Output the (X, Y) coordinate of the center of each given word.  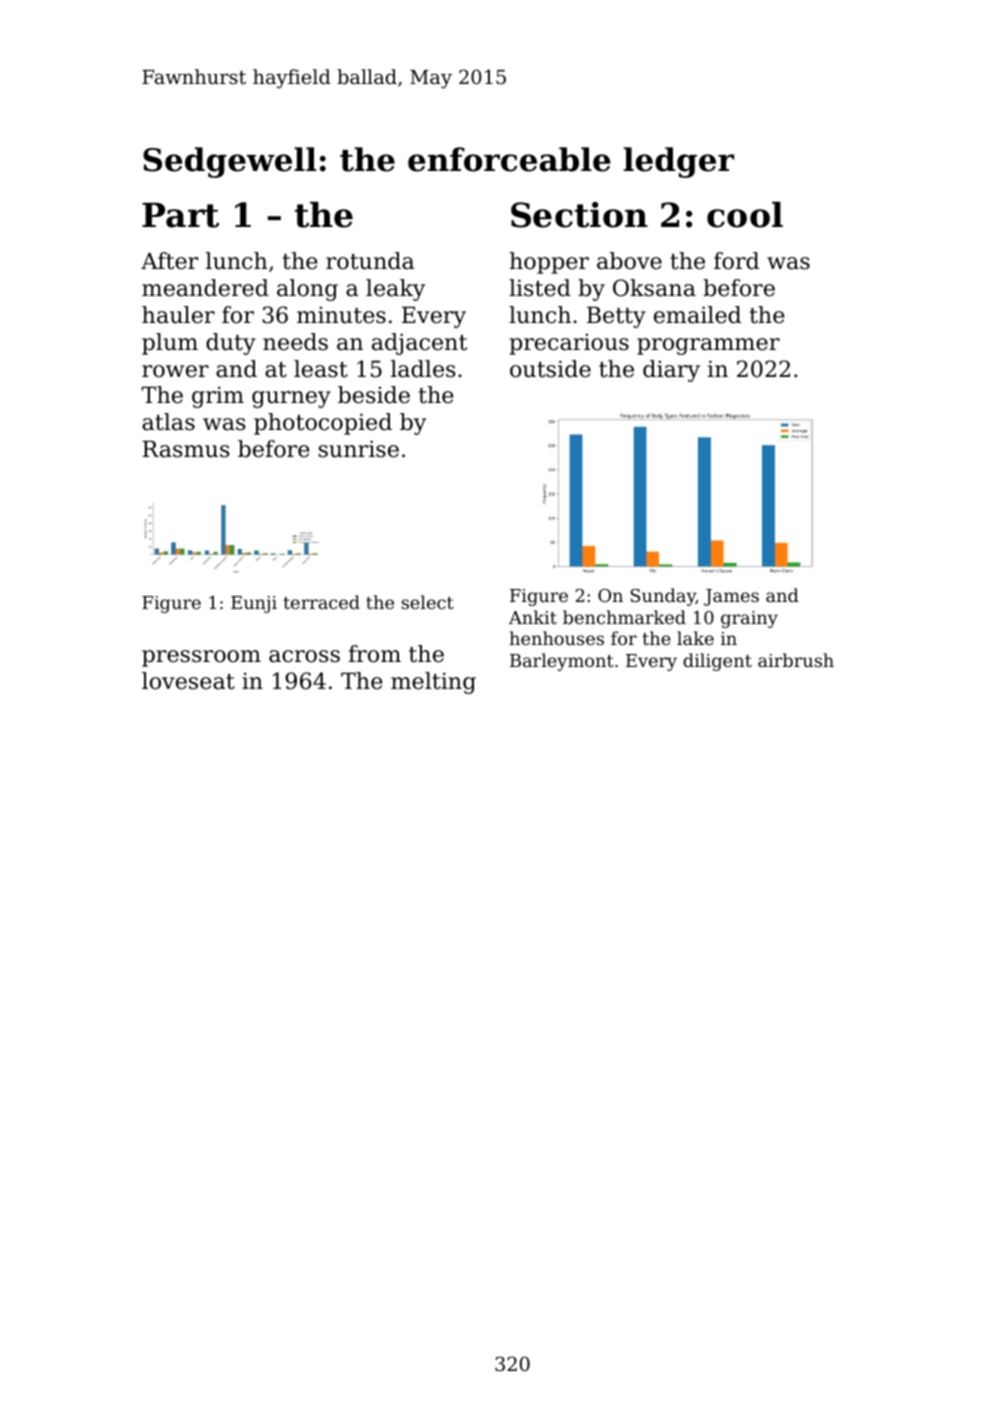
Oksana (654, 288)
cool (745, 215)
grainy (749, 619)
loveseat (188, 681)
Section (579, 215)
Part (180, 215)
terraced (321, 602)
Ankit (533, 617)
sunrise (358, 449)
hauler (178, 315)
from (375, 654)
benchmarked (624, 617)
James (731, 597)
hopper (549, 263)
